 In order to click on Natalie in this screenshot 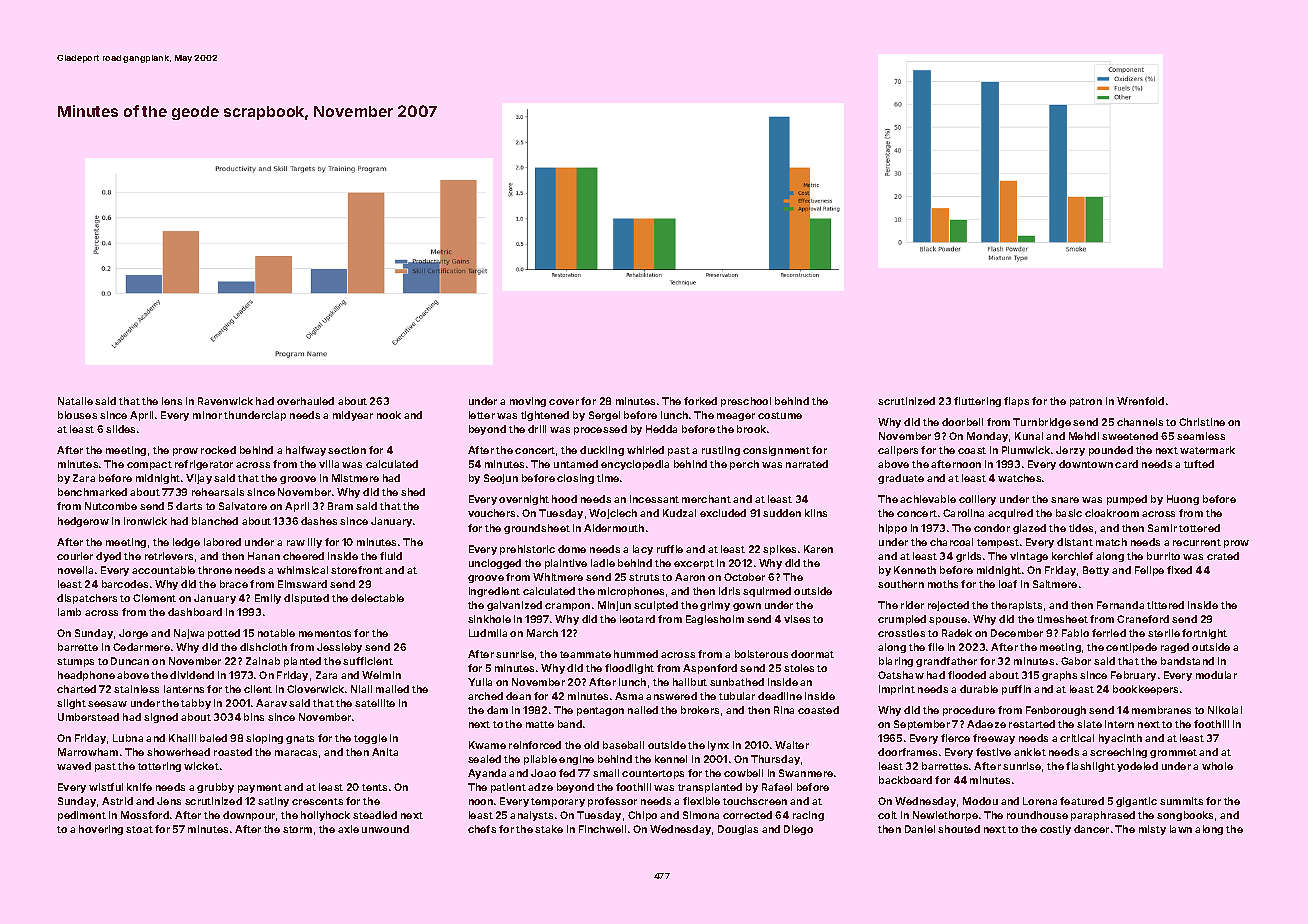, I will do `click(75, 401)`.
